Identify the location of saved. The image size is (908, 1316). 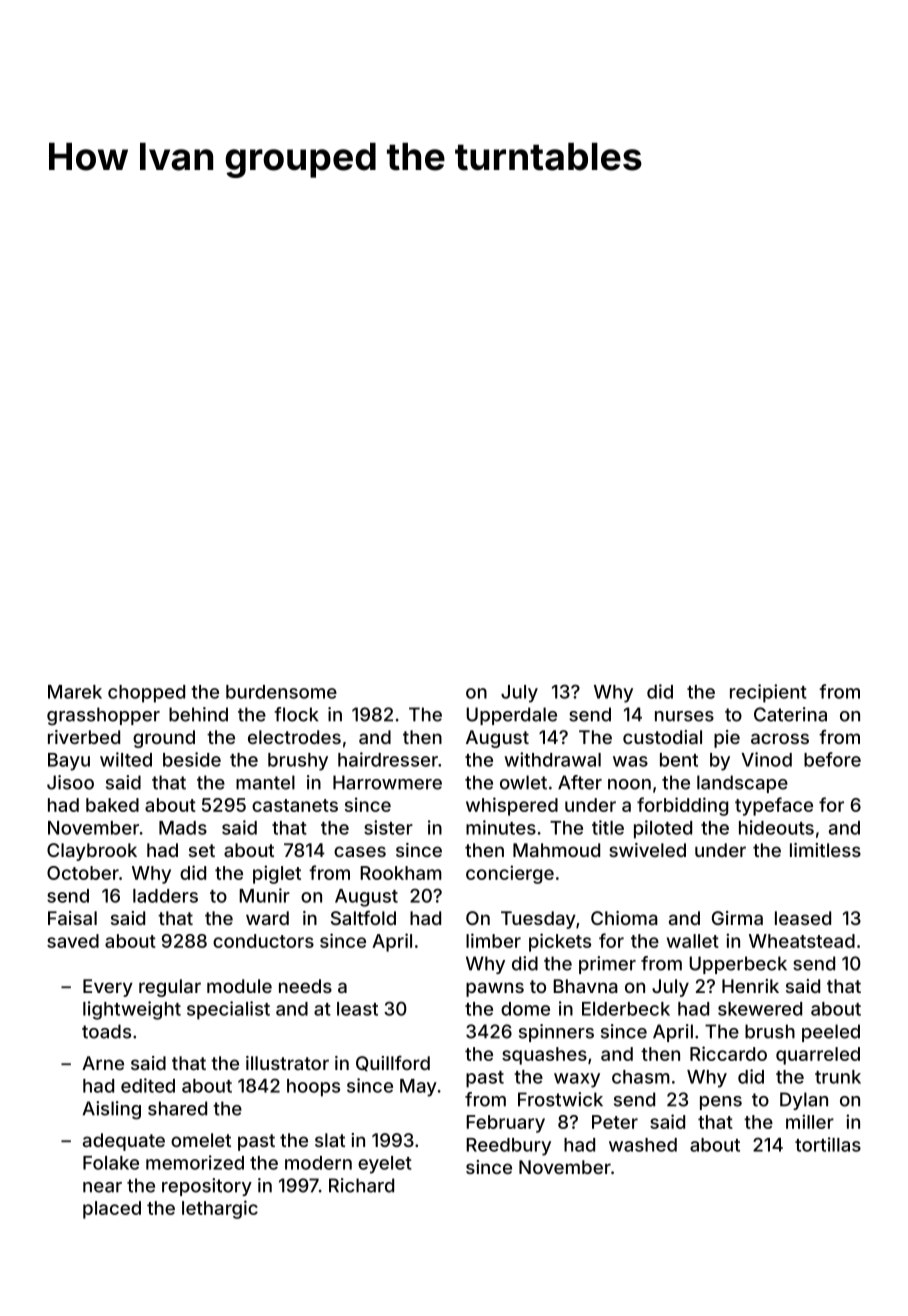
(73, 941).
